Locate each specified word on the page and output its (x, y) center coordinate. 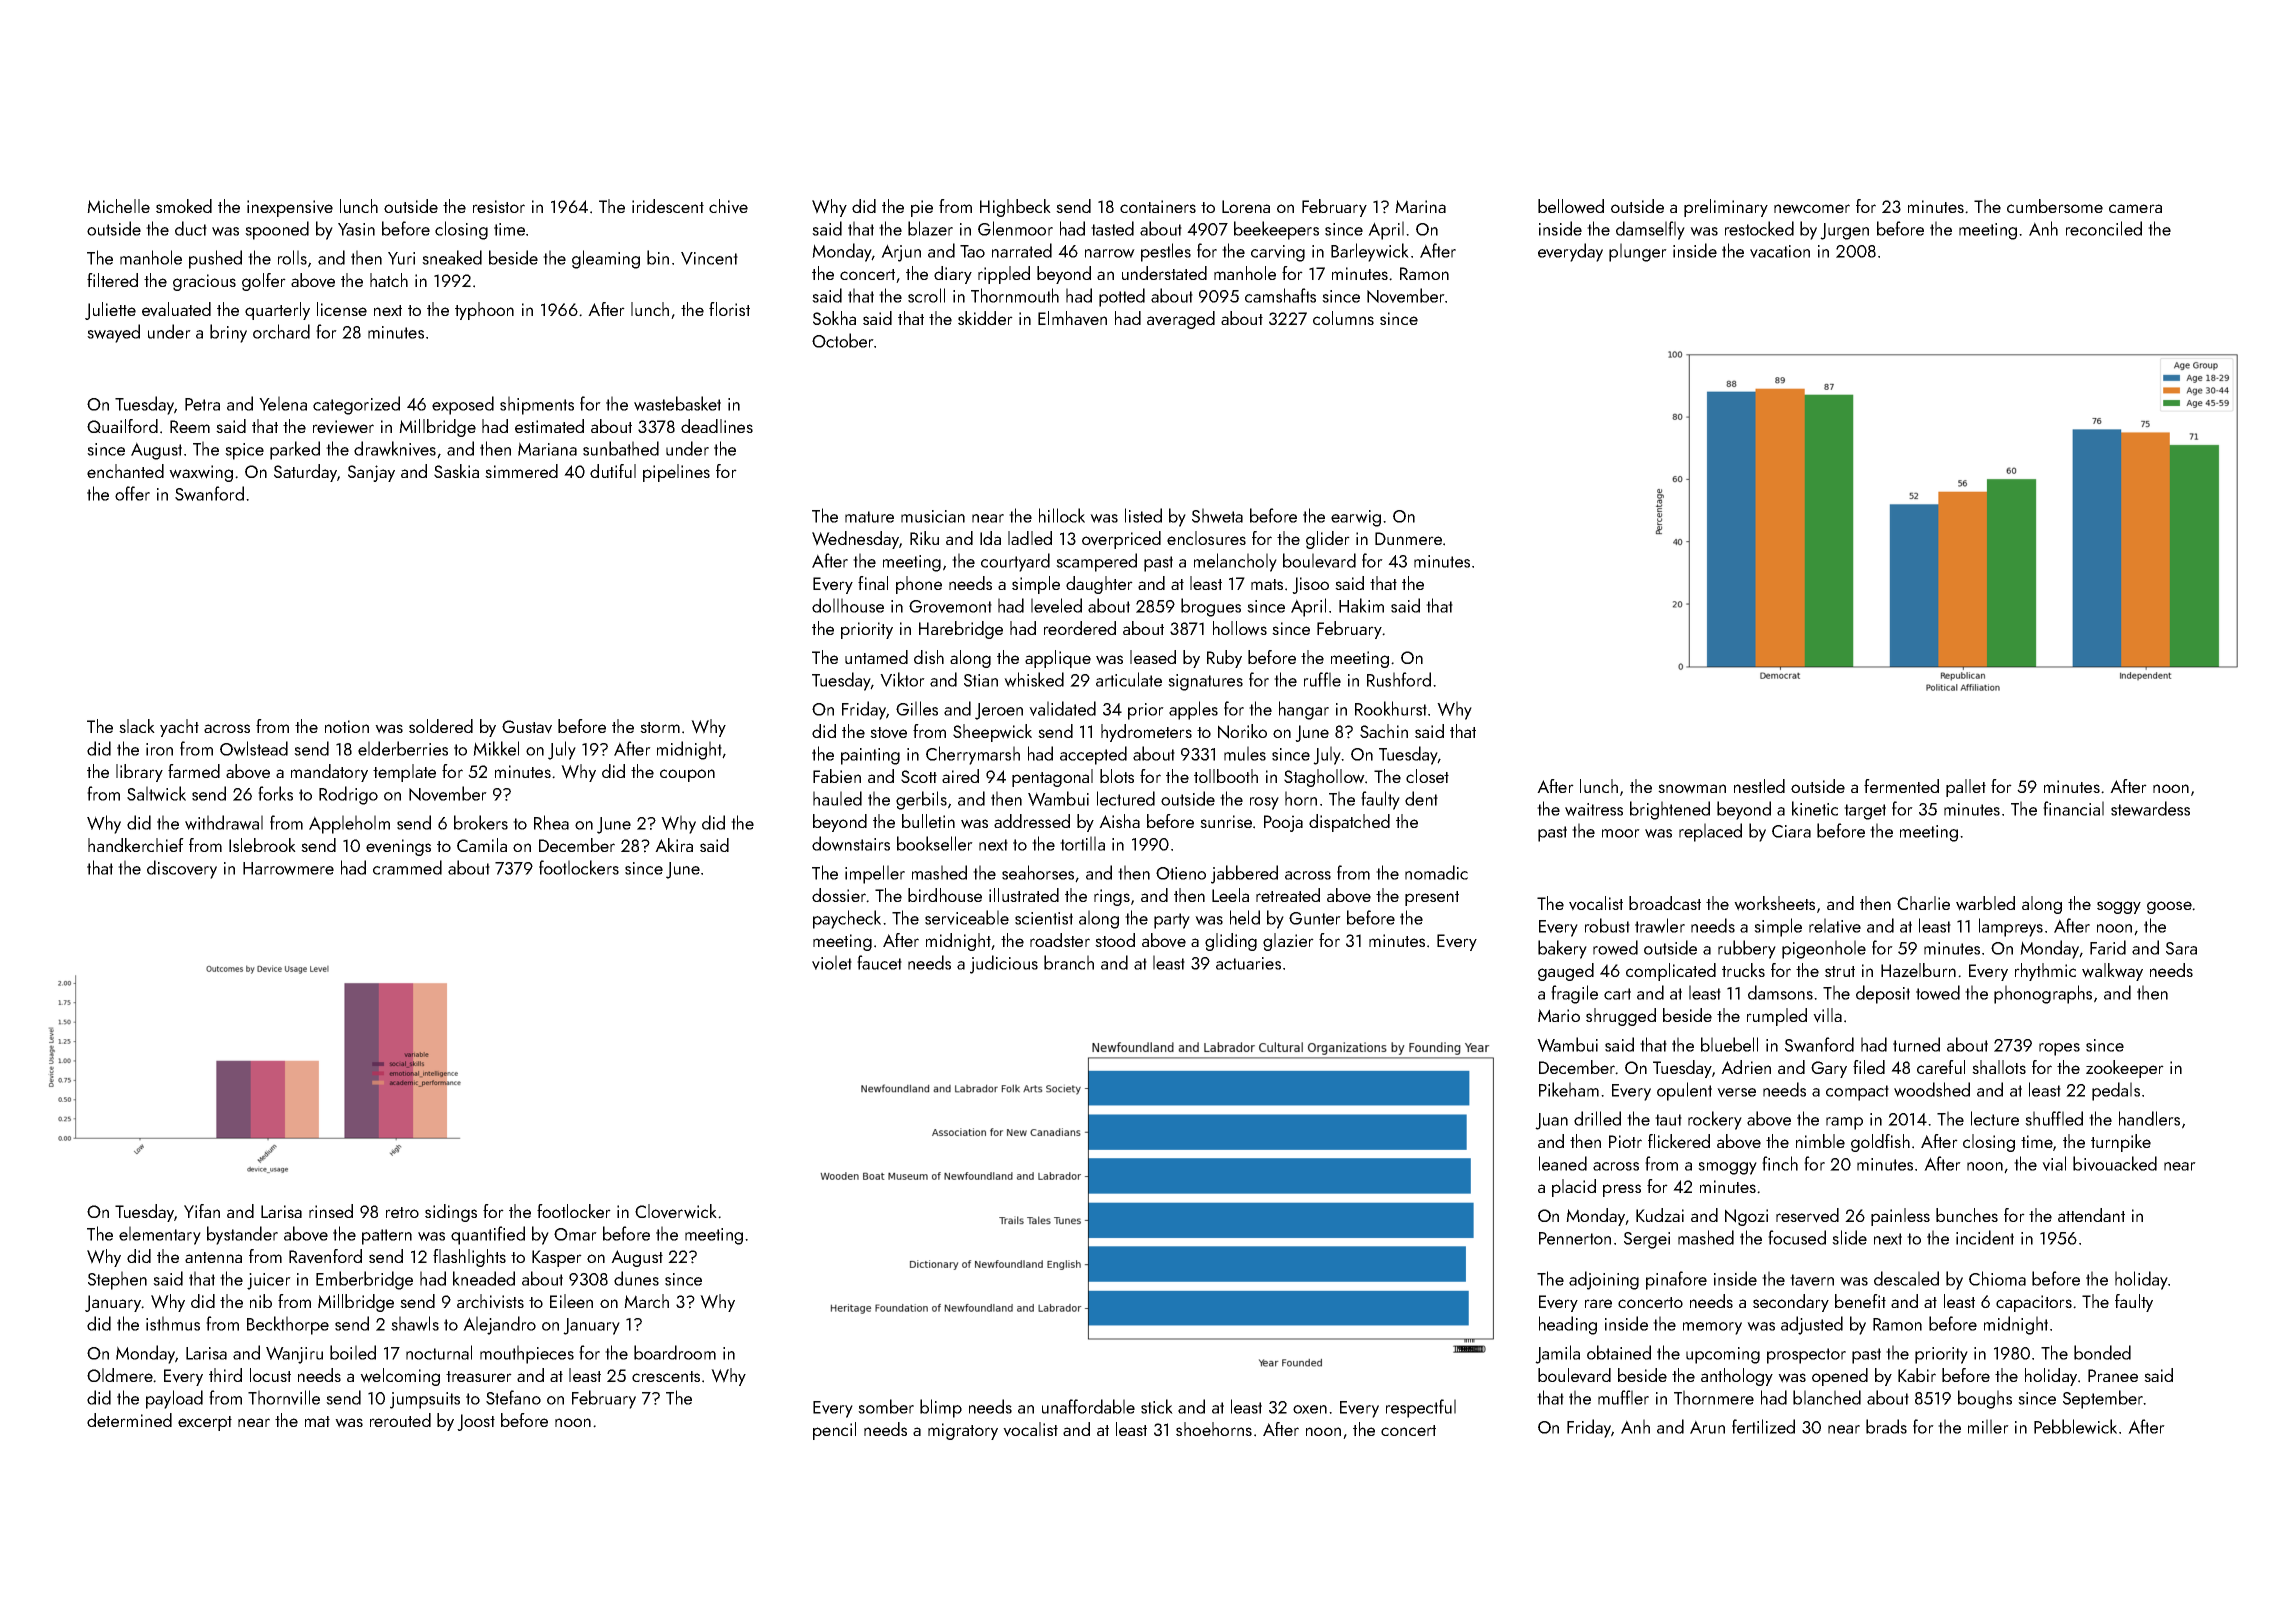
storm (660, 727)
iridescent (668, 206)
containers (1158, 206)
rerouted (400, 1420)
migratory (963, 1431)
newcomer (1812, 209)
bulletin (928, 821)
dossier (839, 895)
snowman (1692, 789)
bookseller (935, 843)
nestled (1759, 786)
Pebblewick (2075, 1426)
